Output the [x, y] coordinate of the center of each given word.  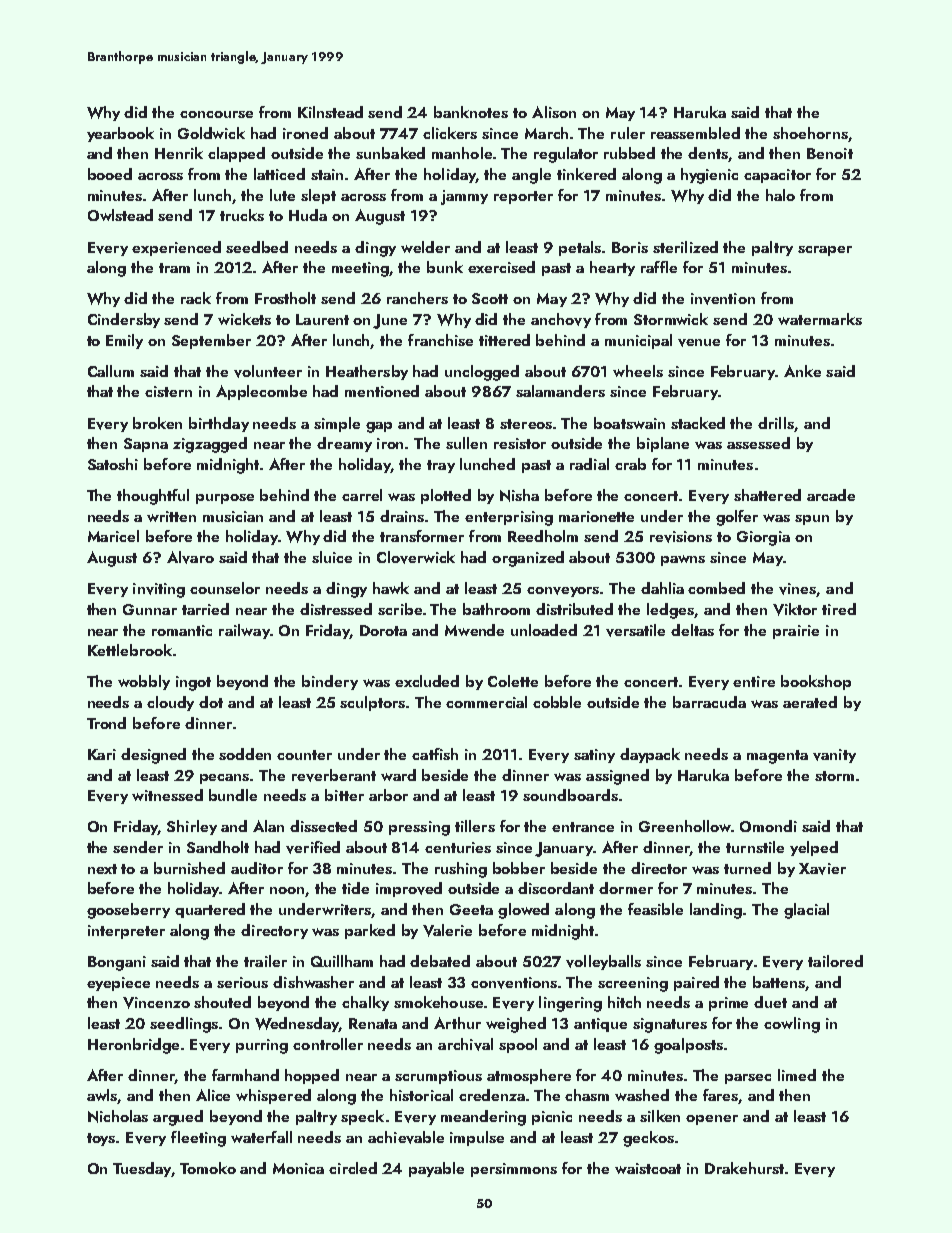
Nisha [519, 495]
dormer [626, 888]
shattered [767, 495]
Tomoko [208, 1168]
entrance [583, 827]
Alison [554, 112]
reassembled [695, 133]
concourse [216, 114]
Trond [106, 723]
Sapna [146, 445]
